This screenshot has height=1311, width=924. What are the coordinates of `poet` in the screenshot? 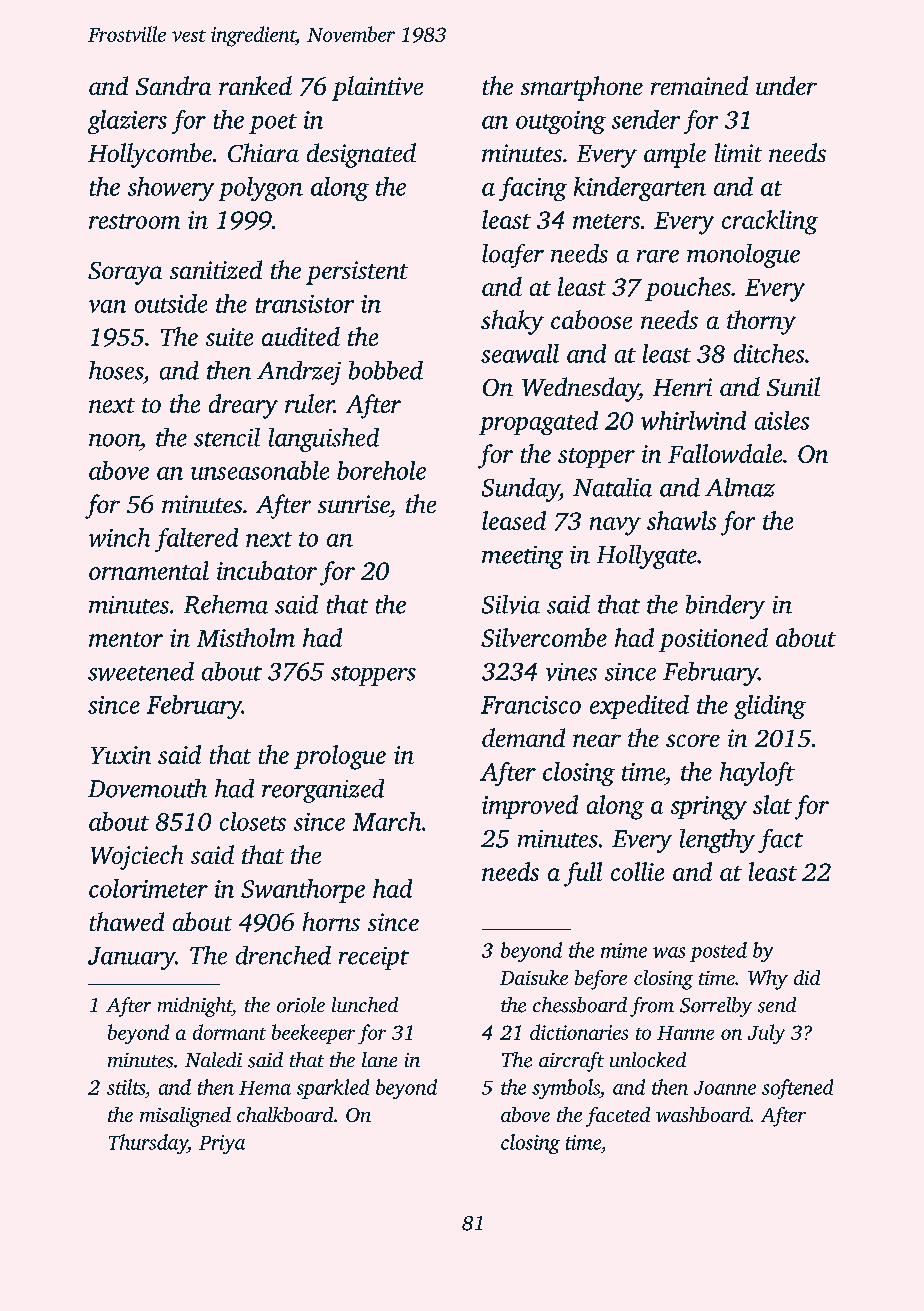 It's located at (273, 124).
